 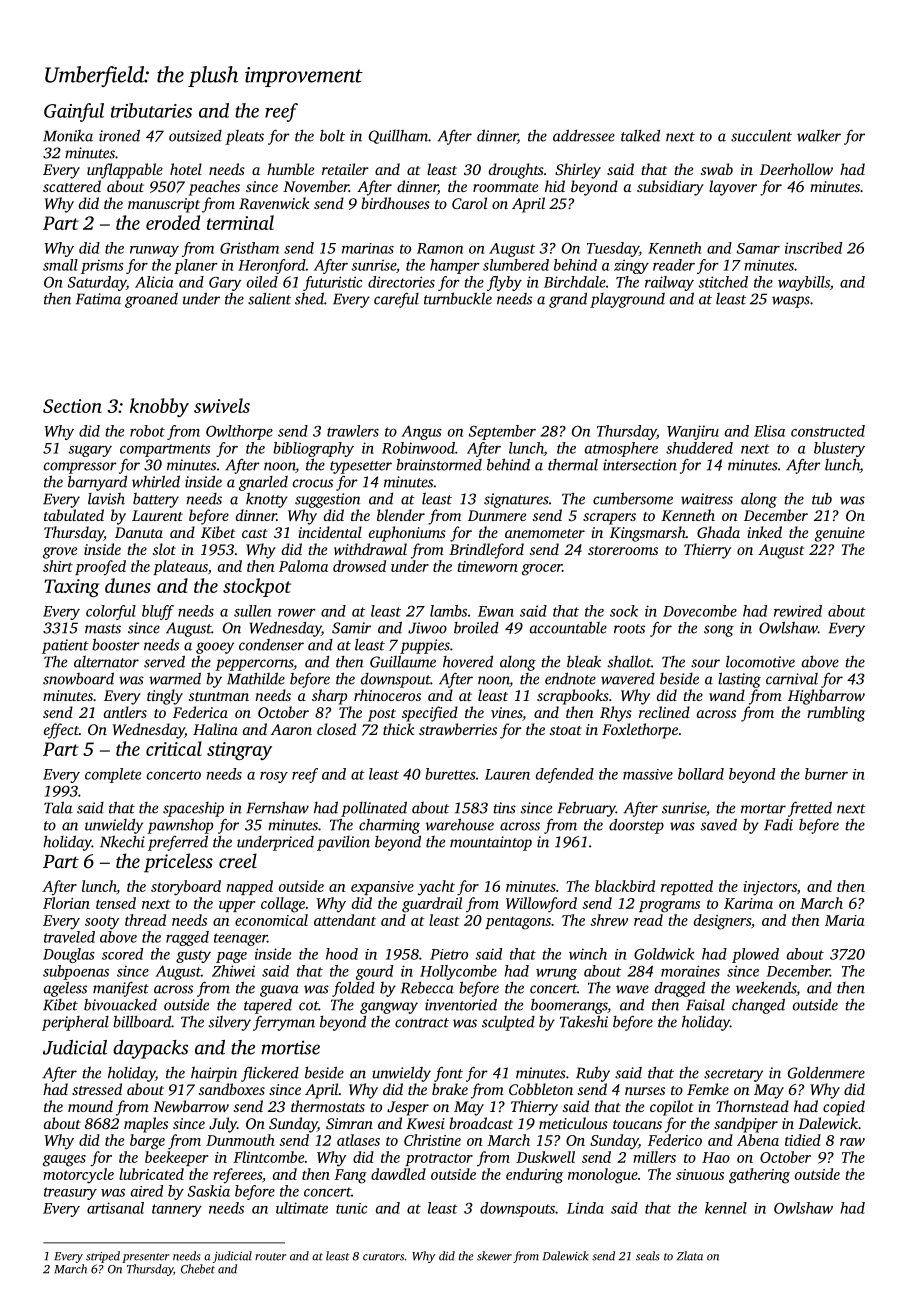 What do you see at coordinates (584, 1021) in the screenshot?
I see `Takeshi` at bounding box center [584, 1021].
